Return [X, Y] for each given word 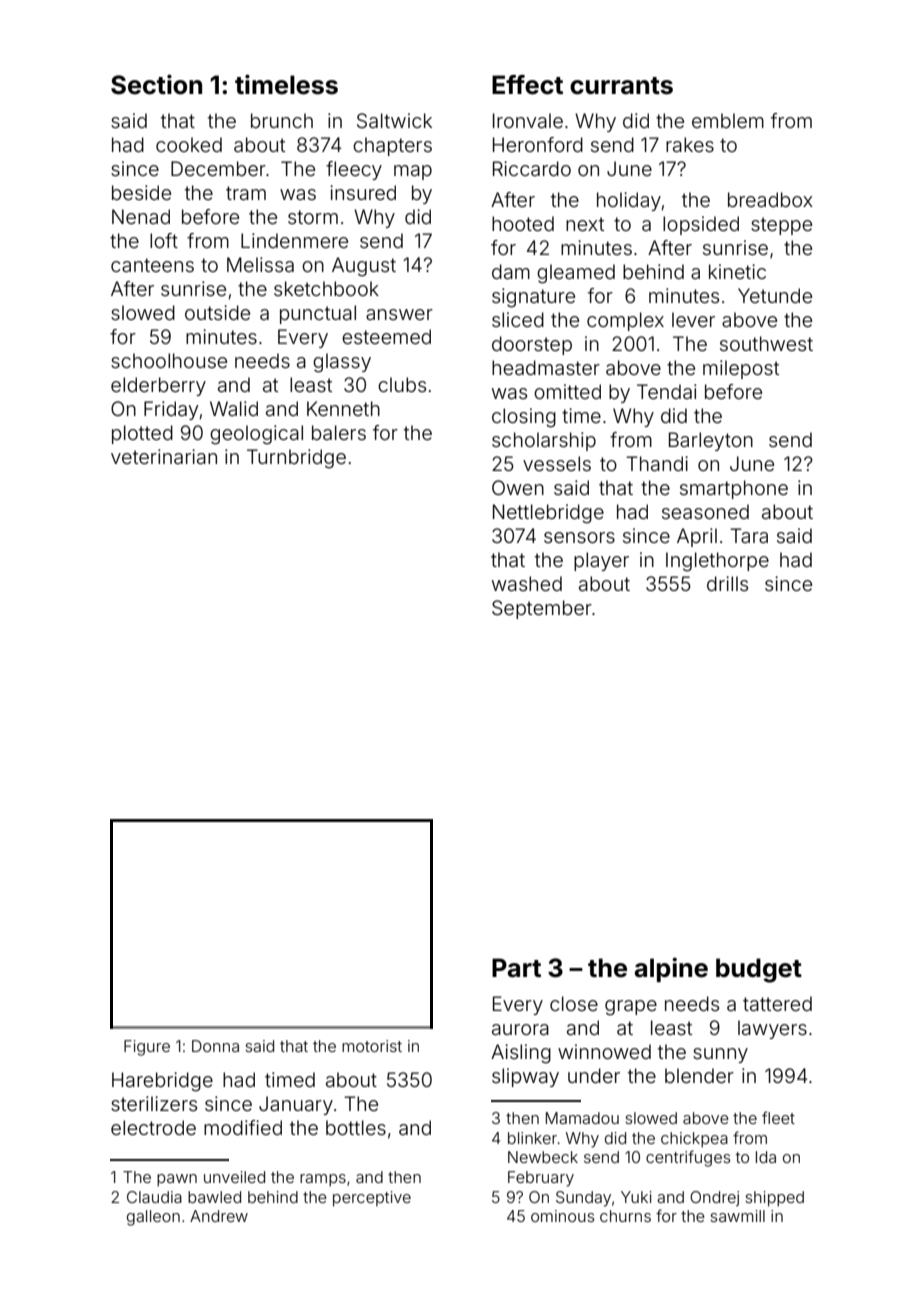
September [542, 609]
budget [759, 970]
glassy [342, 363]
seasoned [705, 511]
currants [621, 86]
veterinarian [164, 456]
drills [727, 583]
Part [516, 968]
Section [156, 84]
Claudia [154, 1197]
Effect [527, 85]
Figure [147, 1048]
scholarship [544, 441]
